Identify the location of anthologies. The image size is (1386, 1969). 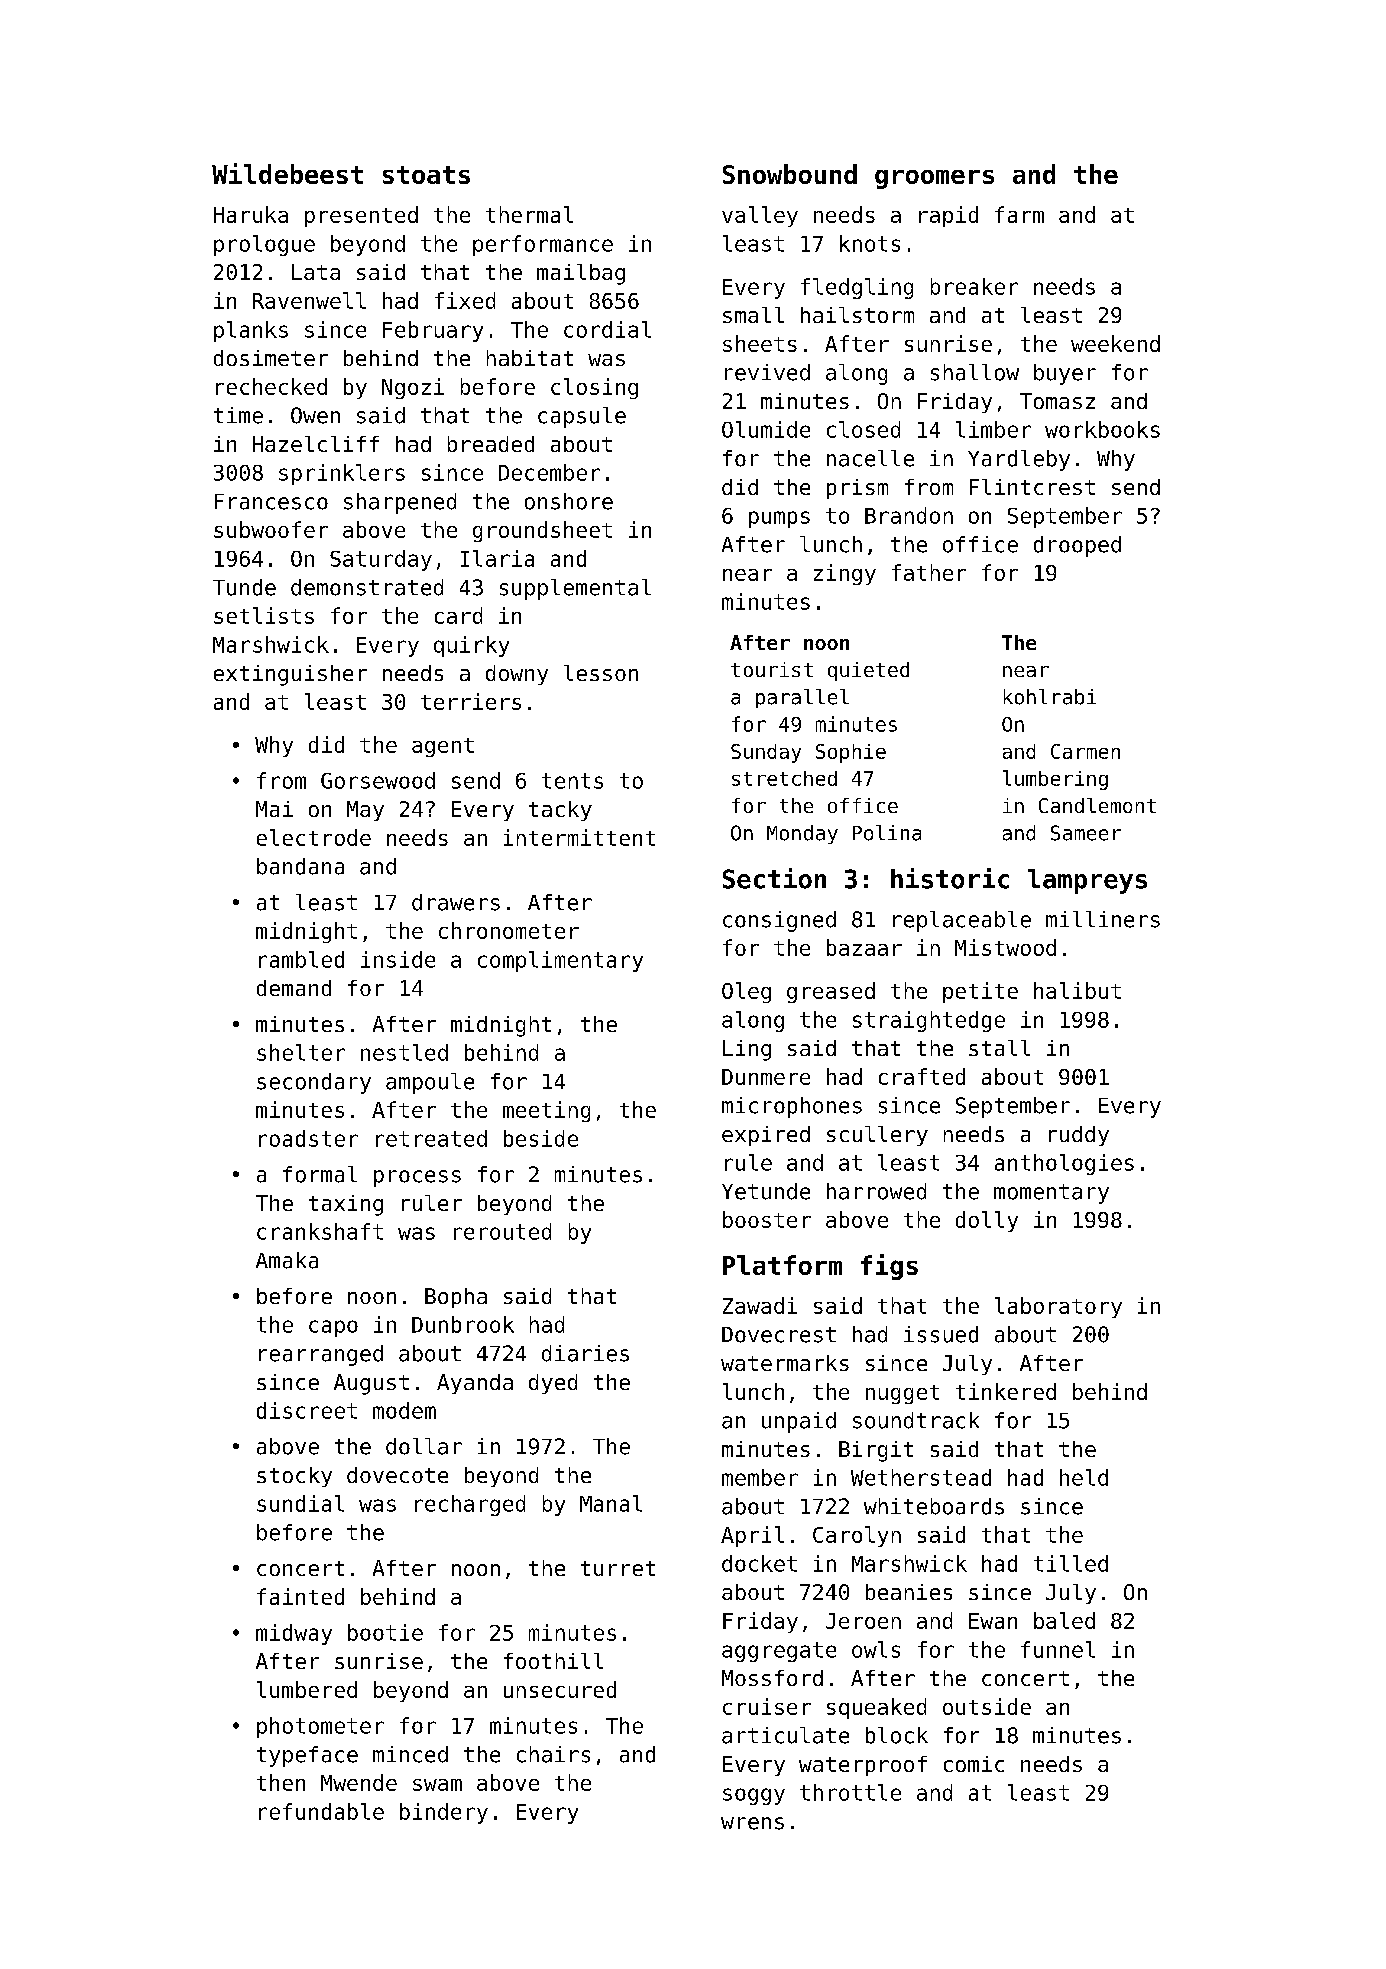
(1064, 1164).
